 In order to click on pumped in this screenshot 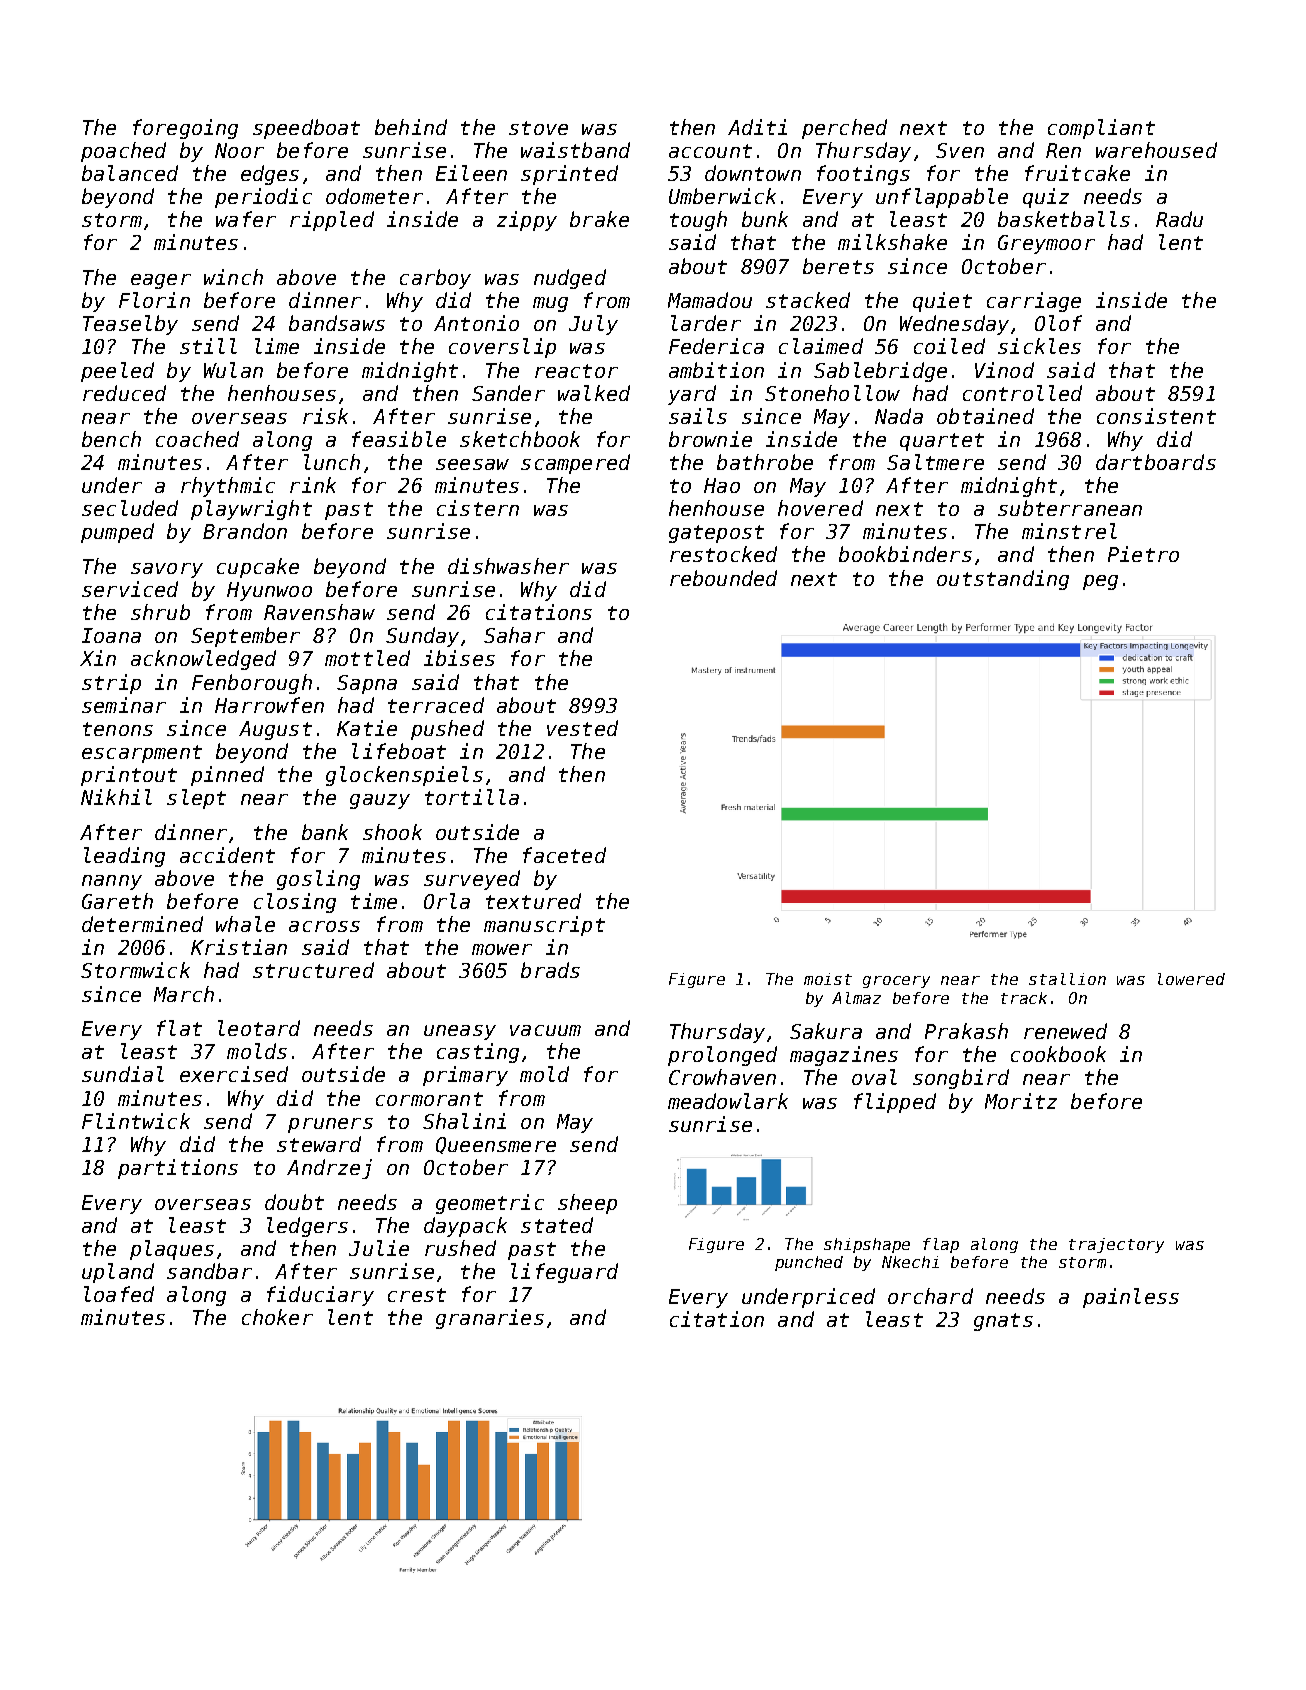, I will do `click(117, 533)`.
